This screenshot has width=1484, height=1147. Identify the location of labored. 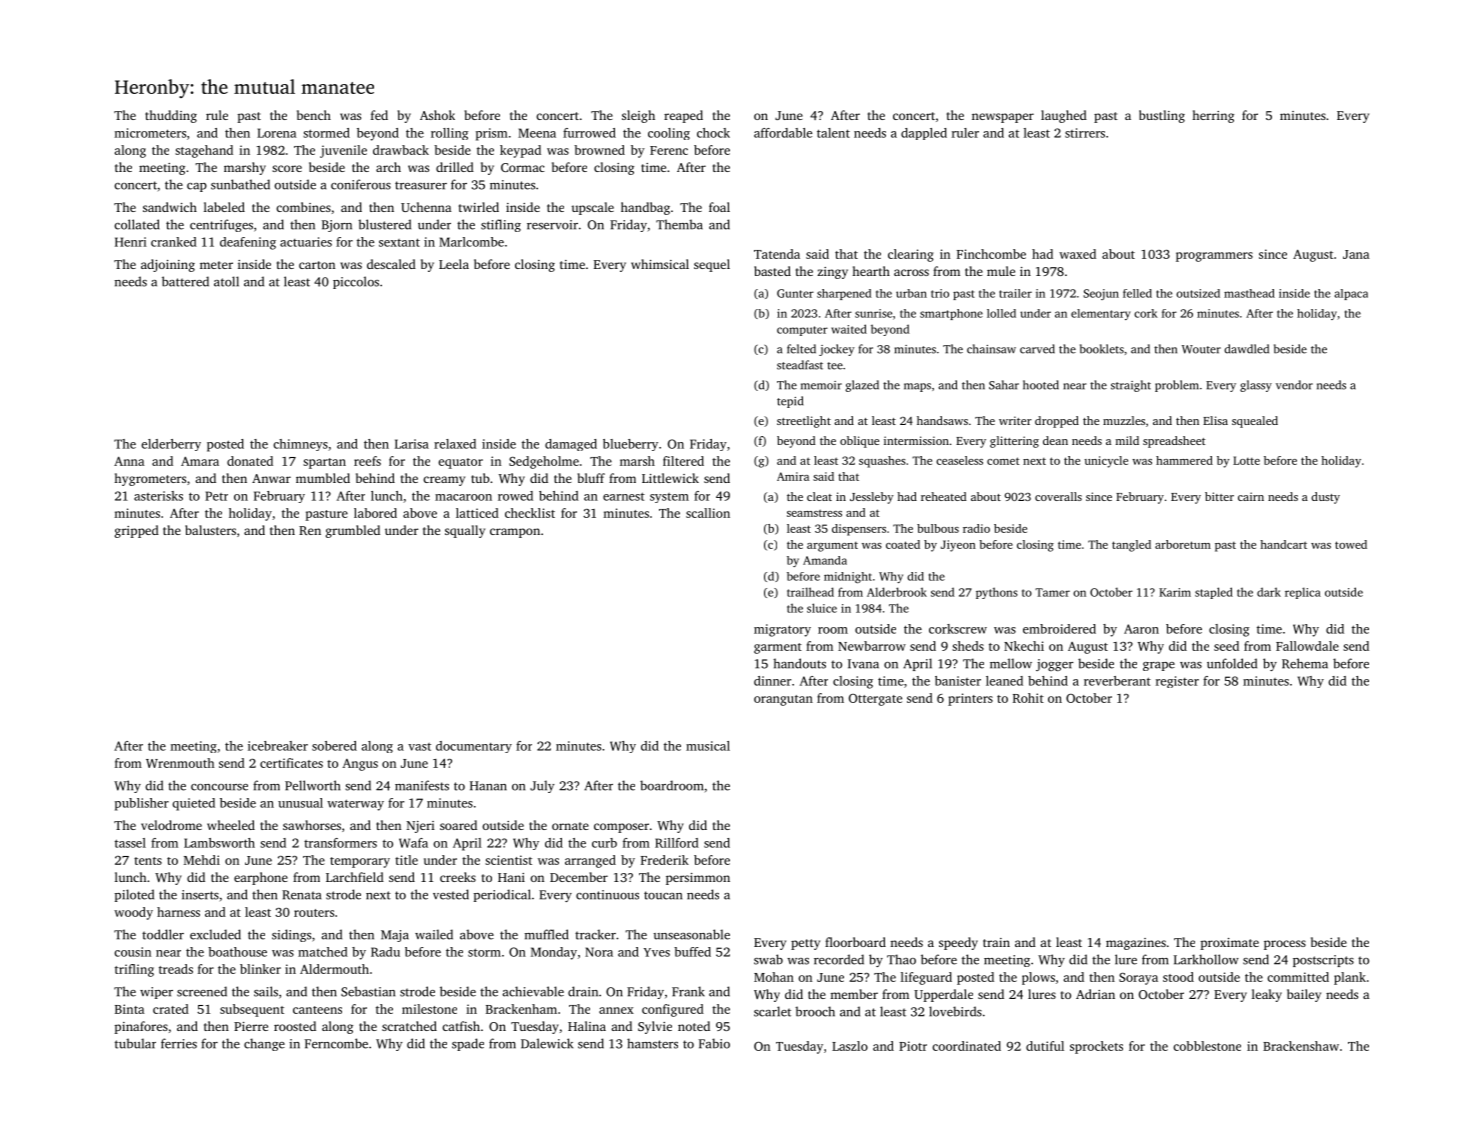
(375, 513).
